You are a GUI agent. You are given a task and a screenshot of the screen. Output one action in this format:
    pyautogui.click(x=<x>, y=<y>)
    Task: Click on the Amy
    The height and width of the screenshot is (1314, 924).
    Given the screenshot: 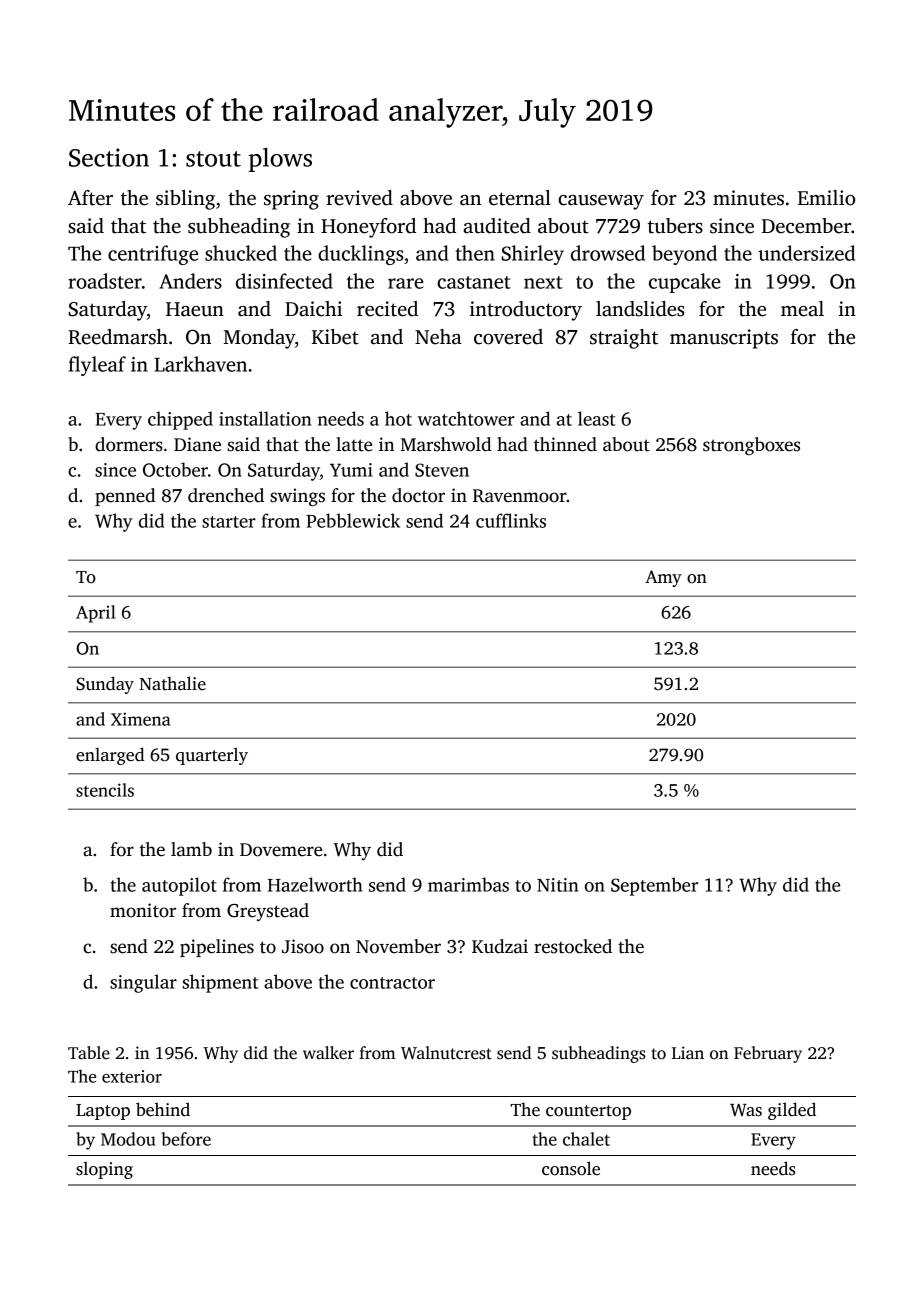 What is the action you would take?
    pyautogui.click(x=663, y=578)
